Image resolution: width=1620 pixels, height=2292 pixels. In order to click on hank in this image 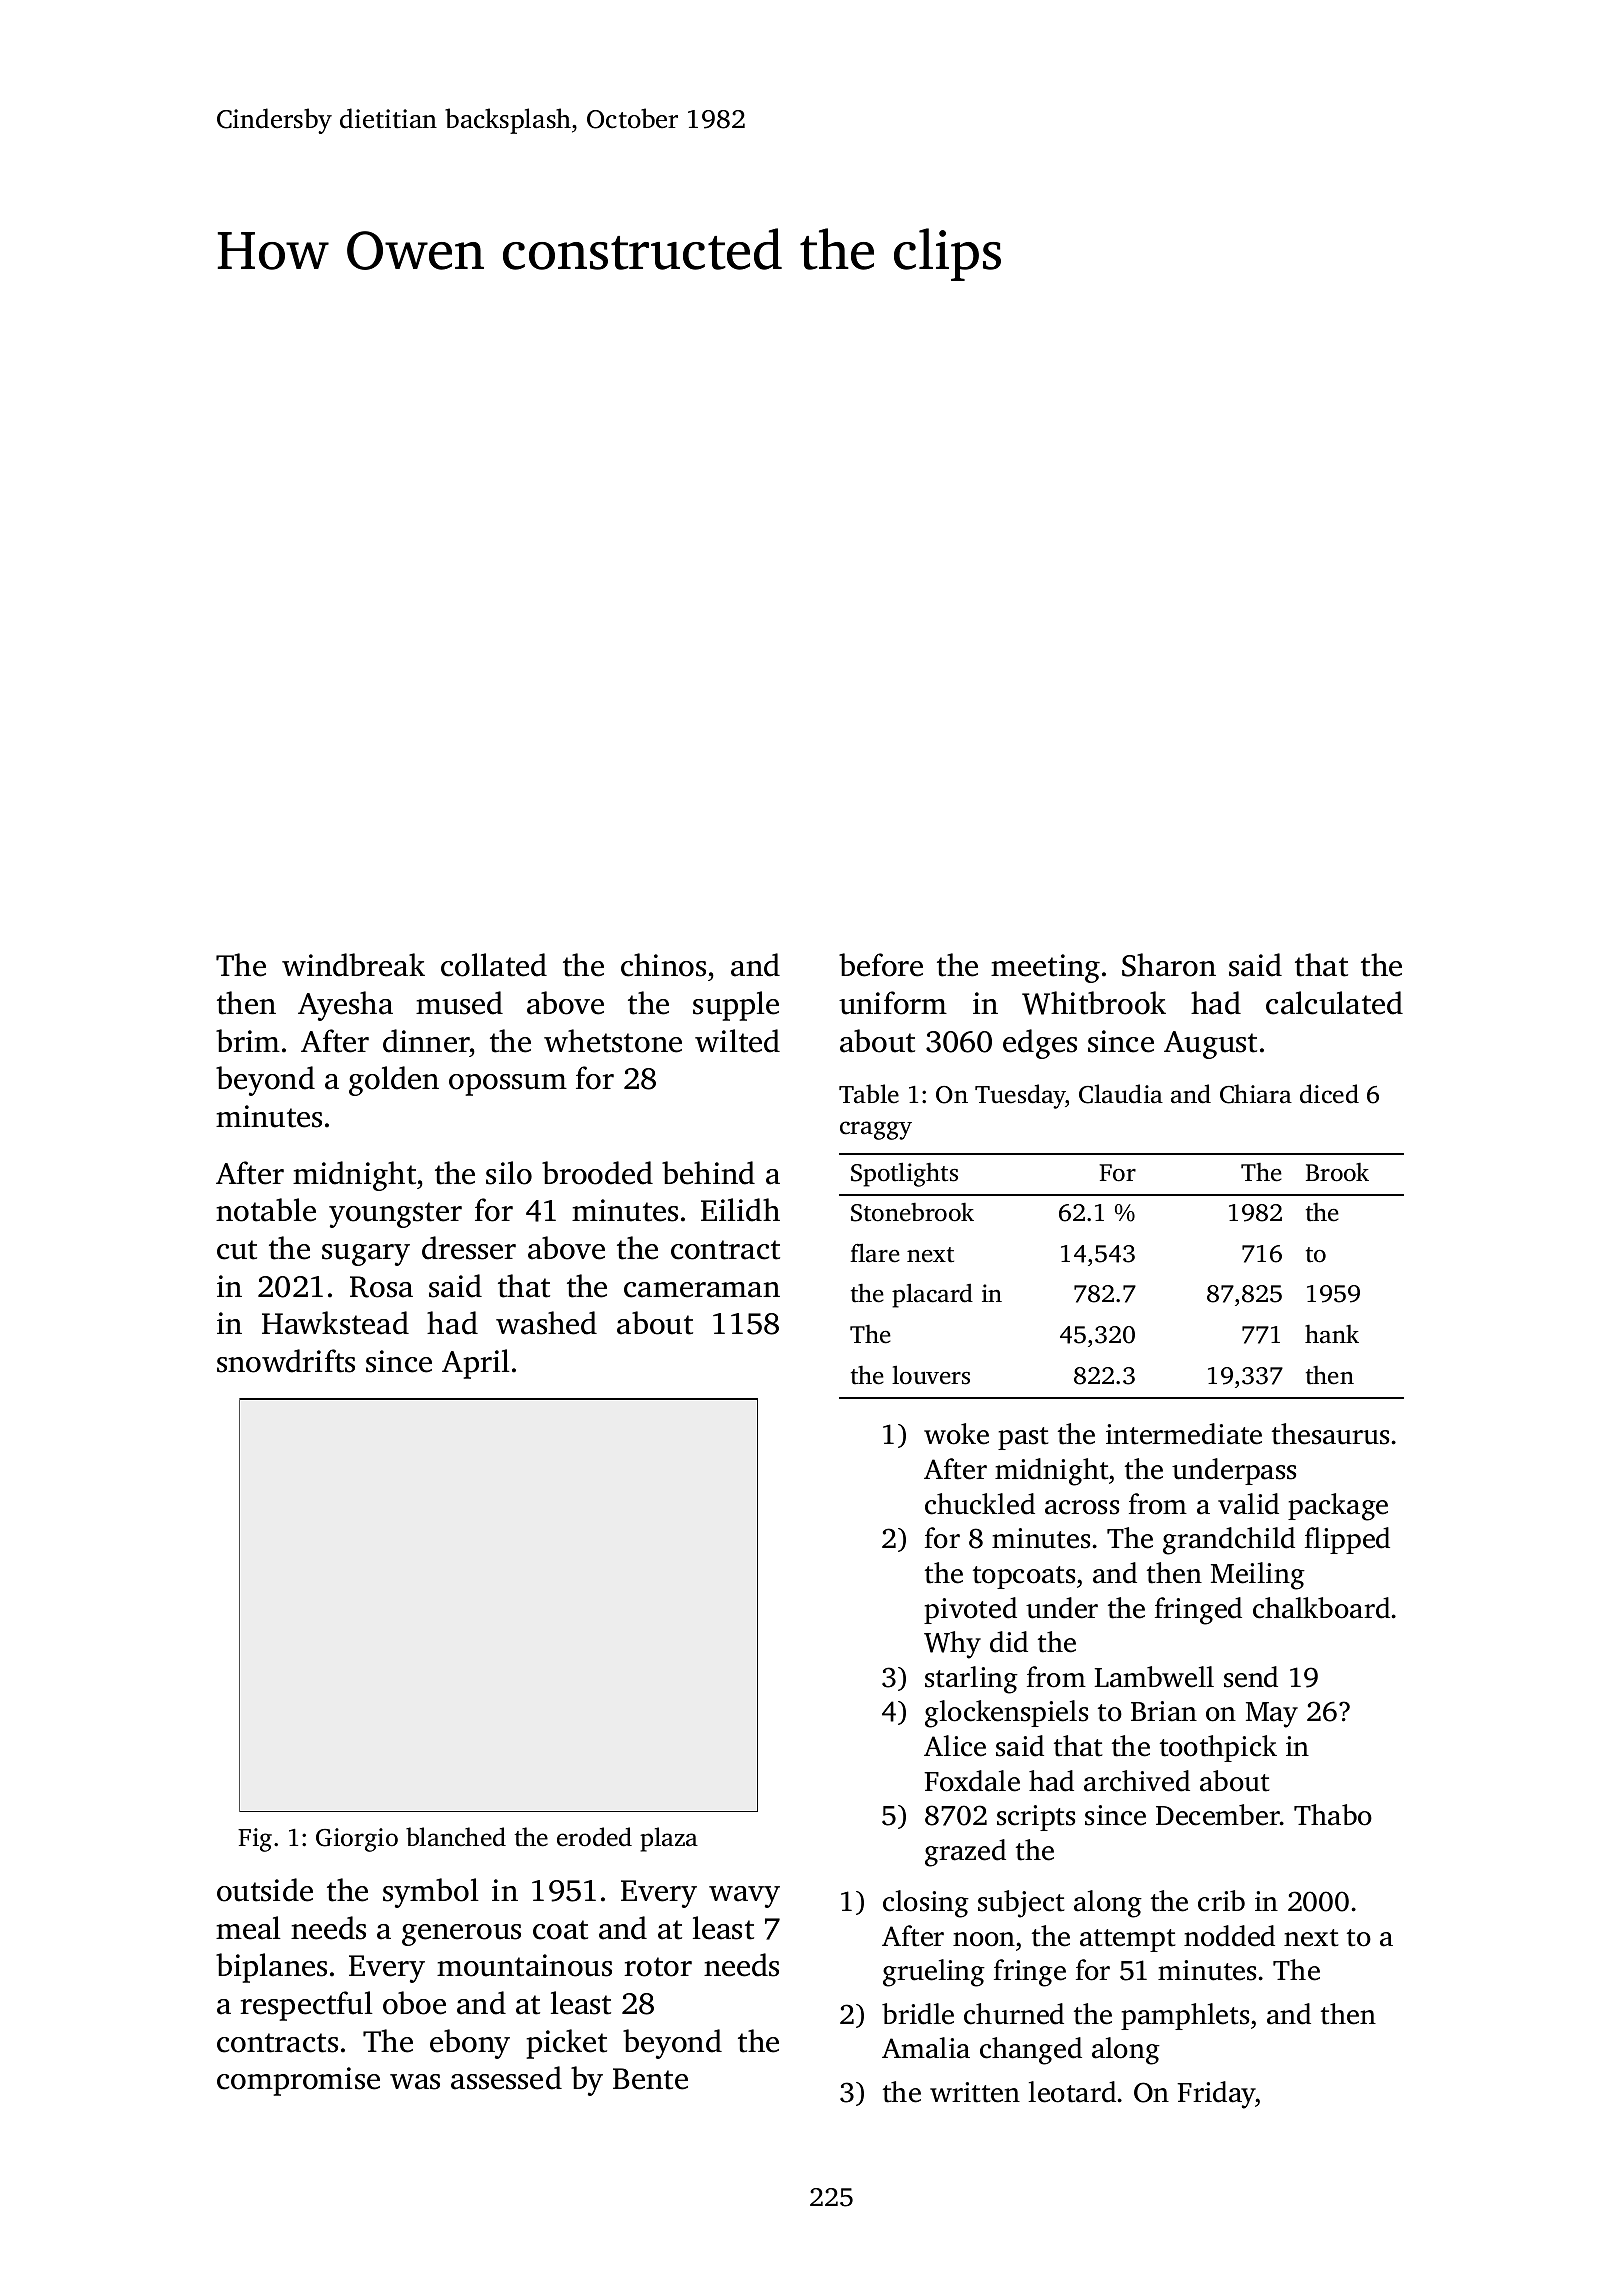, I will do `click(1332, 1334)`.
